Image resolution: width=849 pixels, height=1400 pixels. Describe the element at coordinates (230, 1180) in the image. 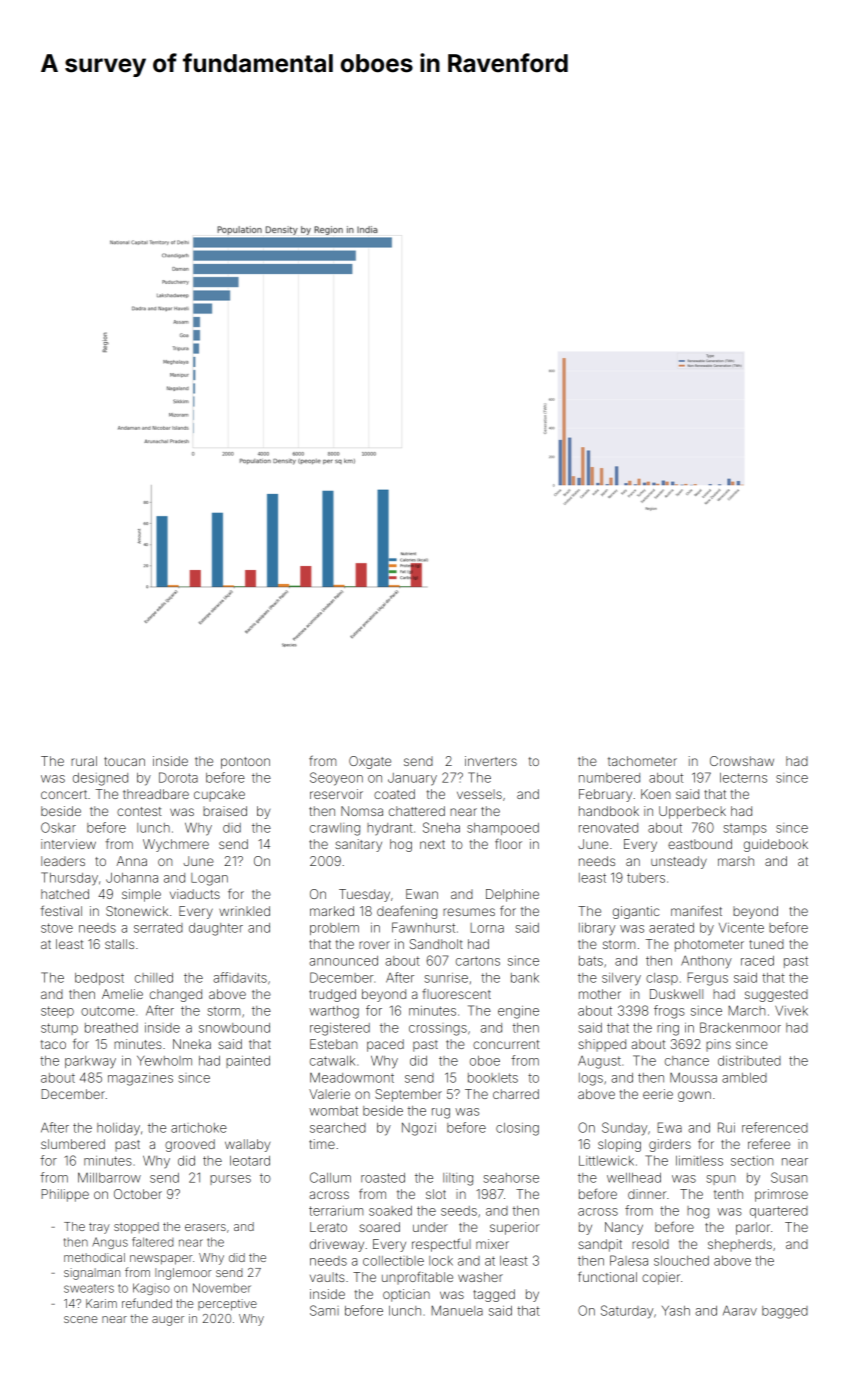

I see `purses` at that location.
